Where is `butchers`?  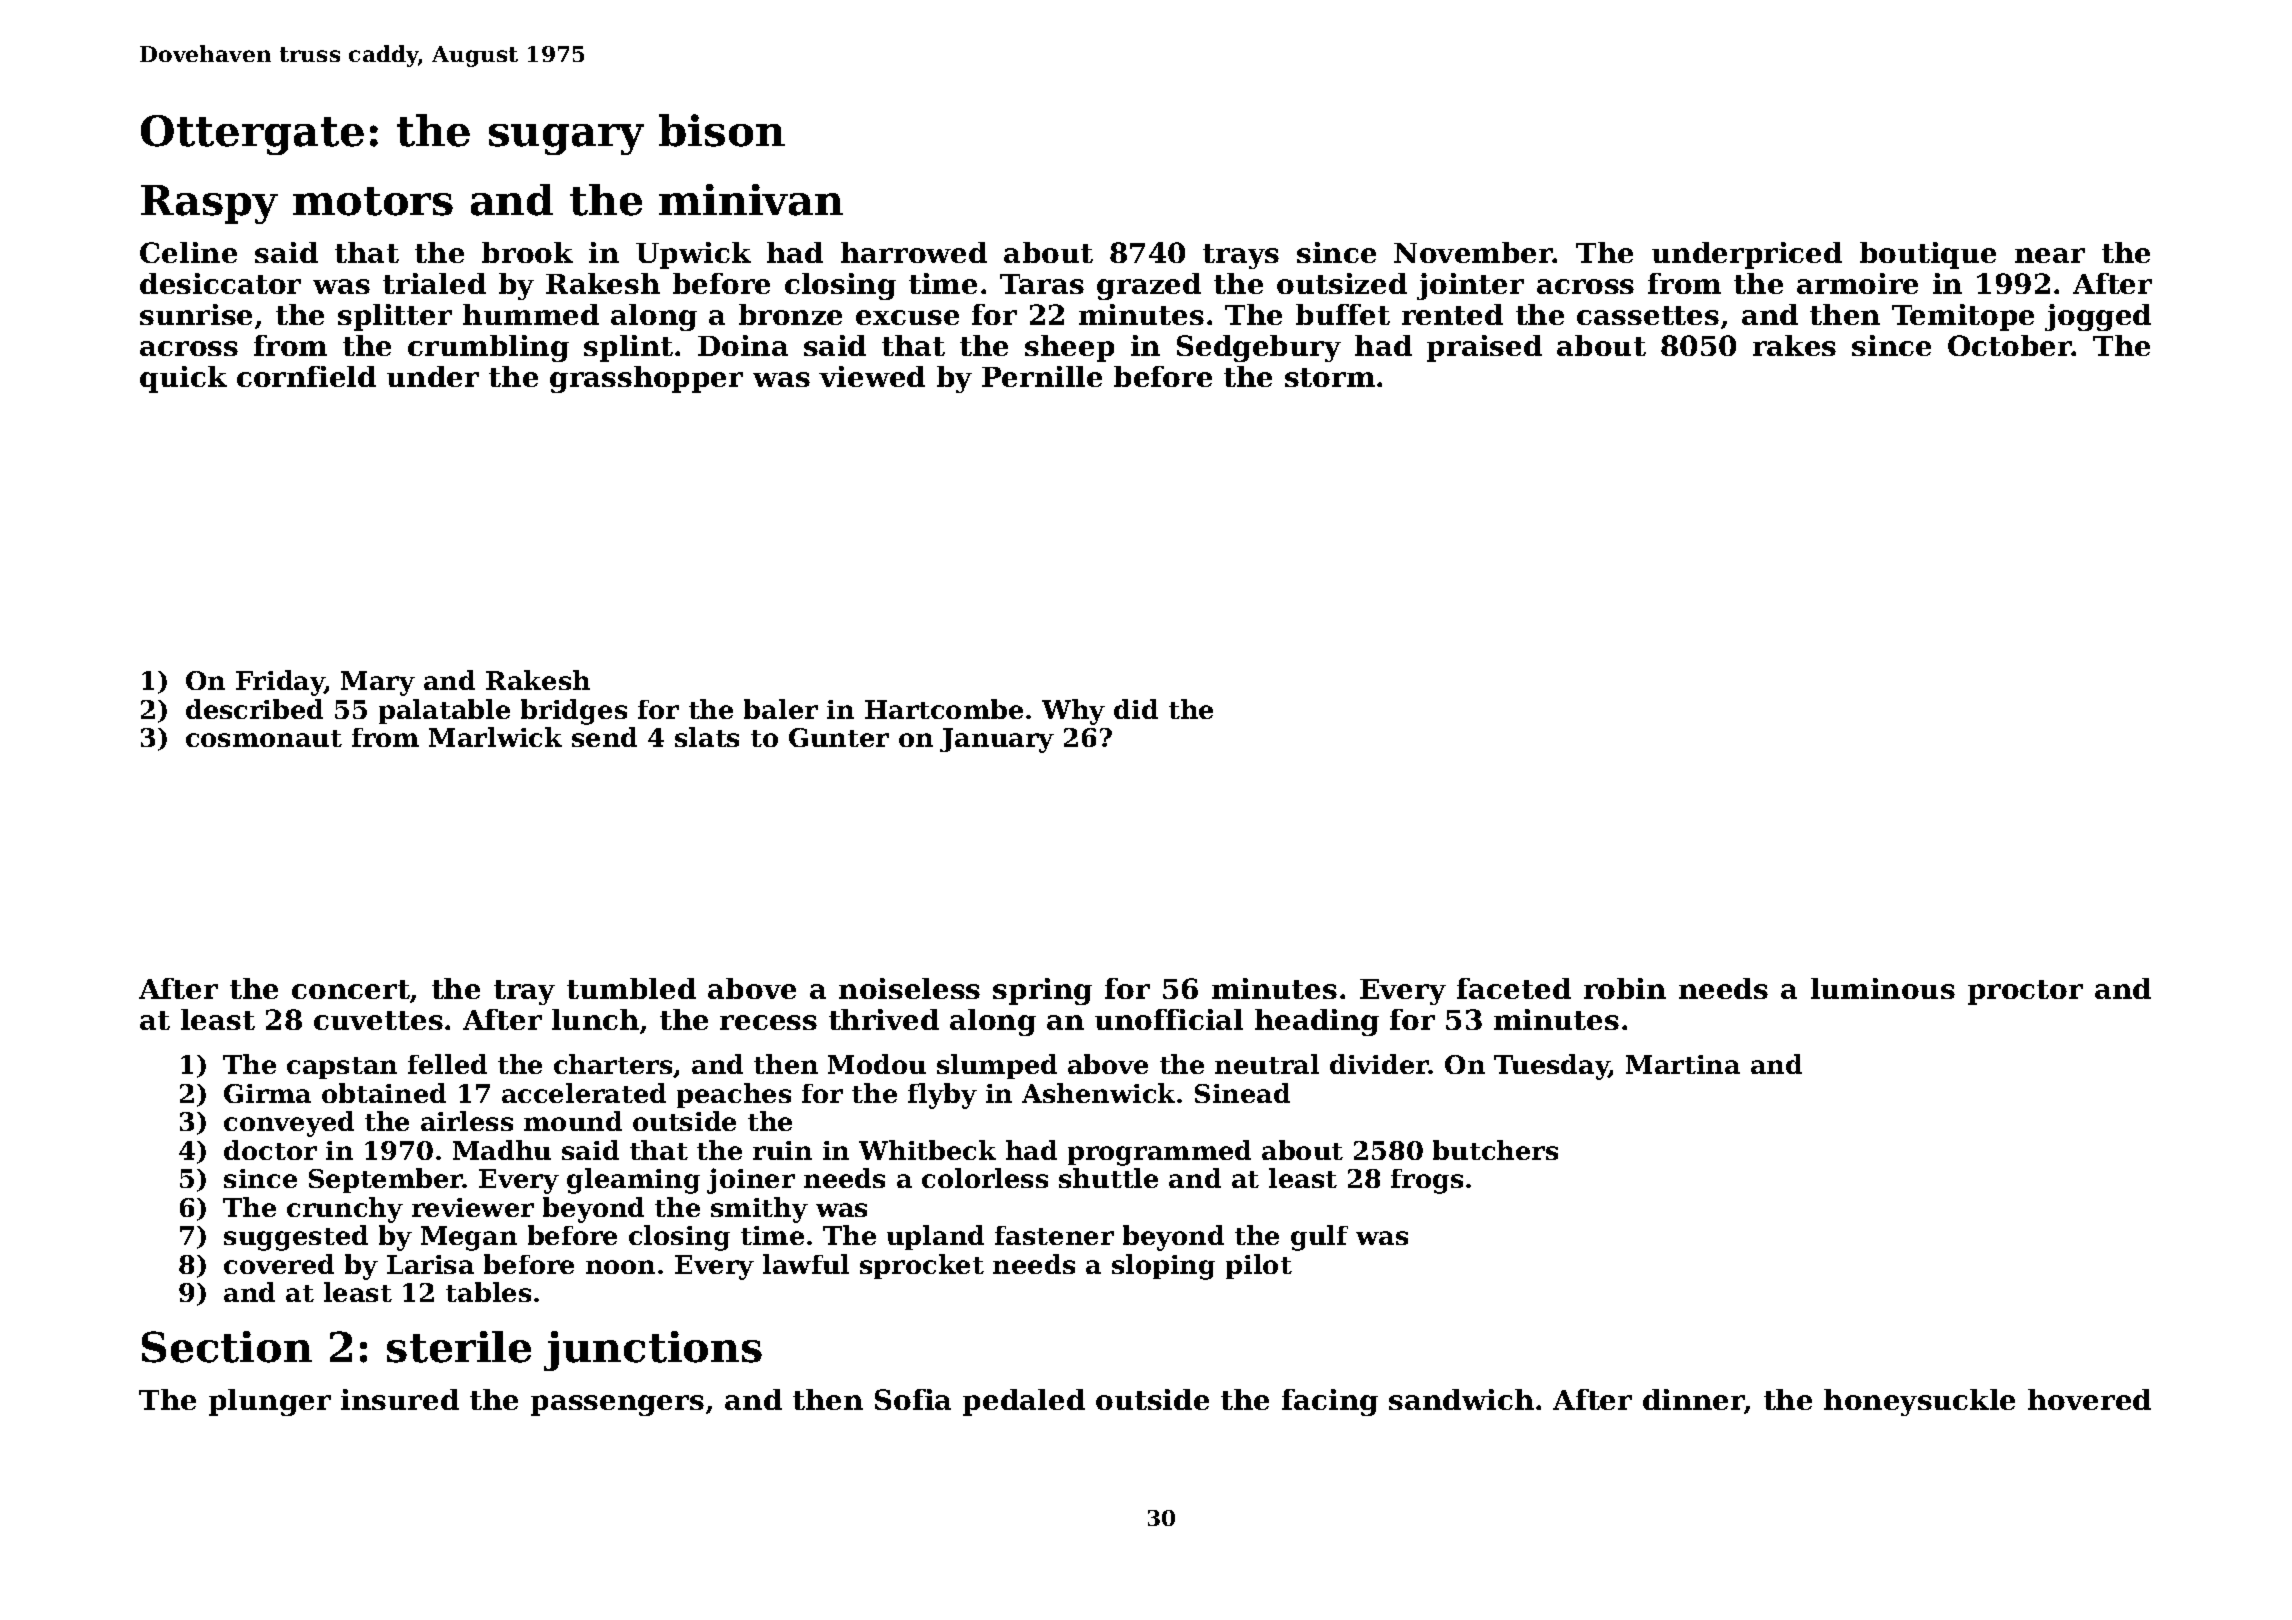
butchers is located at coordinates (1495, 1150).
